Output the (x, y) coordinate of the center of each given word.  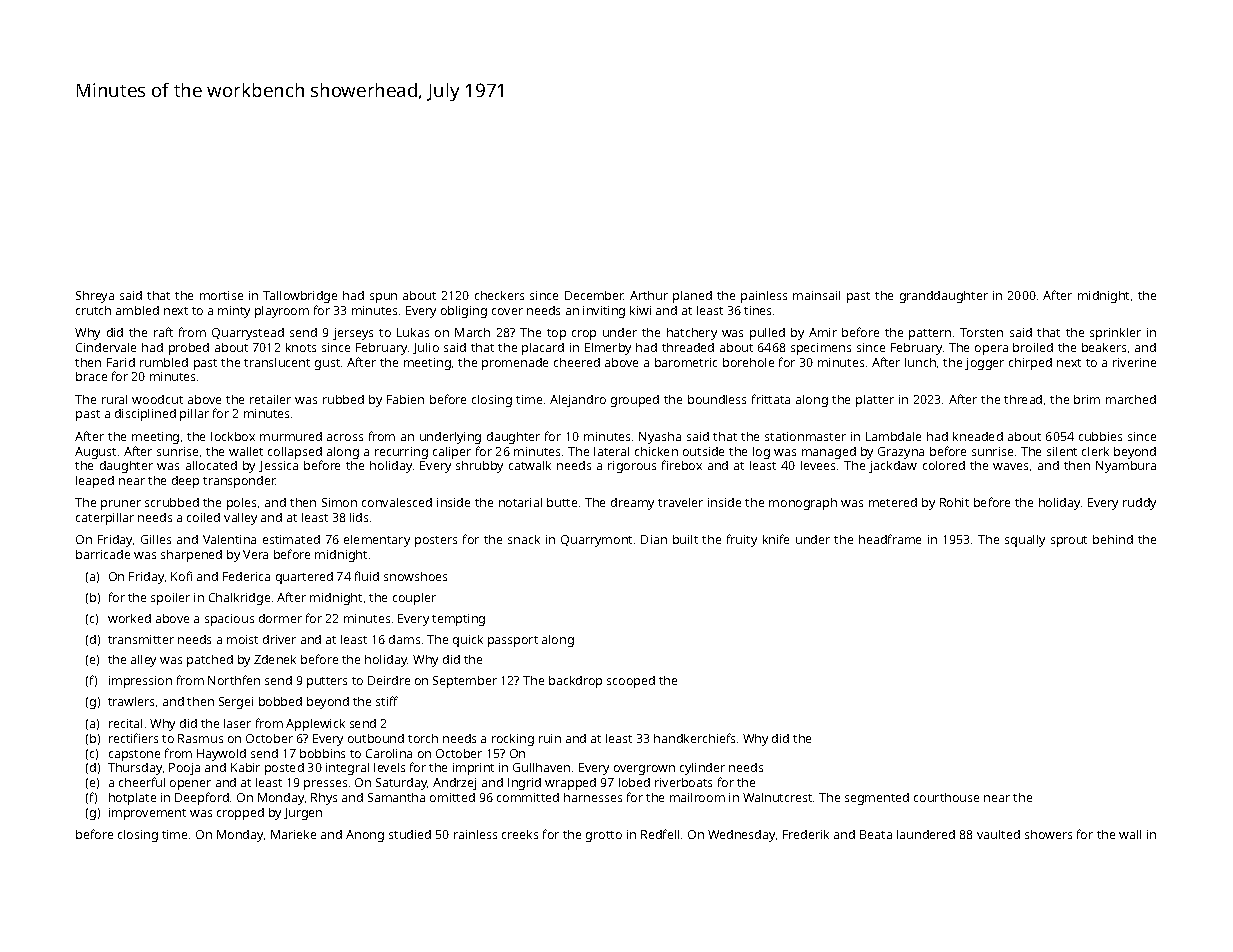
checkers (499, 295)
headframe (890, 539)
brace (91, 376)
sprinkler (1115, 334)
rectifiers (133, 738)
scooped (631, 682)
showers (1048, 834)
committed (528, 797)
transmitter (141, 639)
